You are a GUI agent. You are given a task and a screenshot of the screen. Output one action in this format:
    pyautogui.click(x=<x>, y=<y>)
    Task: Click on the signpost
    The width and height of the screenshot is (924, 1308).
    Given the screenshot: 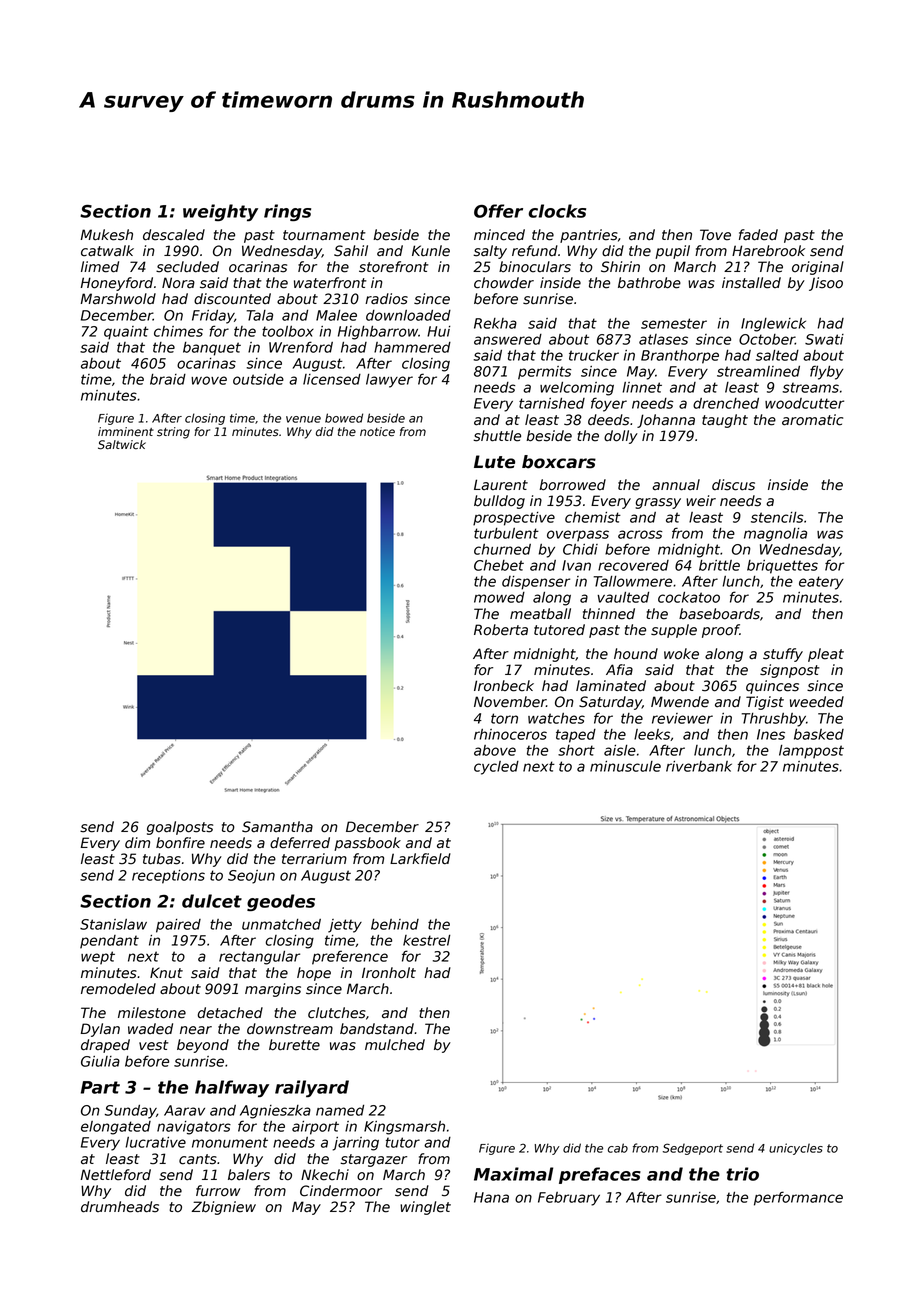 What is the action you would take?
    pyautogui.click(x=790, y=671)
